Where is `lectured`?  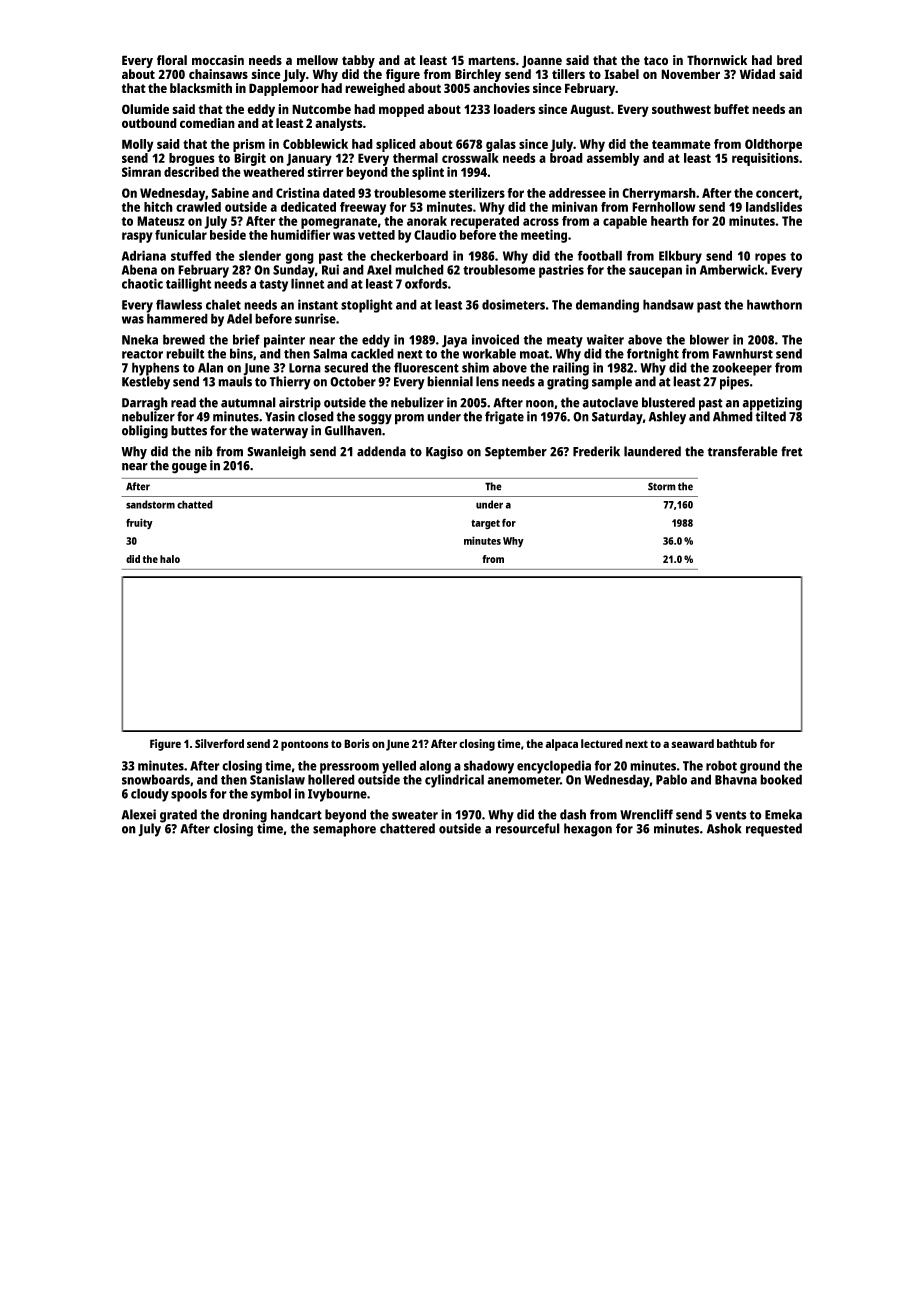 lectured is located at coordinates (602, 743).
